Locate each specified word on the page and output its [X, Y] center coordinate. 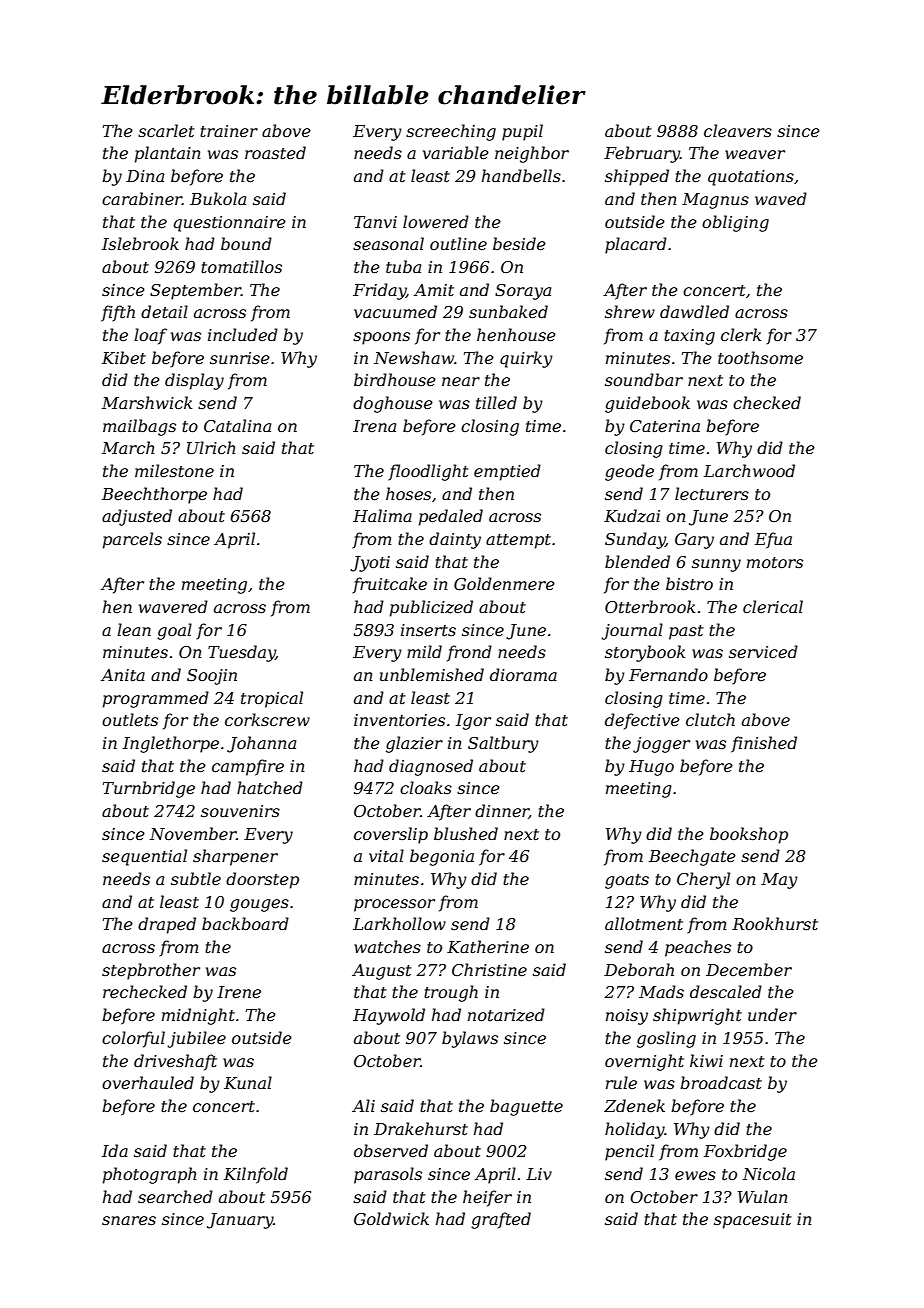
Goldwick [391, 1218]
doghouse [393, 404]
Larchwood [749, 470]
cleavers [738, 130]
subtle [196, 878]
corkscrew [267, 719]
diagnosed [431, 767]
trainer [229, 131]
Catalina [237, 425]
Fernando [668, 674]
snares [129, 1220]
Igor [473, 722]
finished [764, 744]
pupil [522, 132]
